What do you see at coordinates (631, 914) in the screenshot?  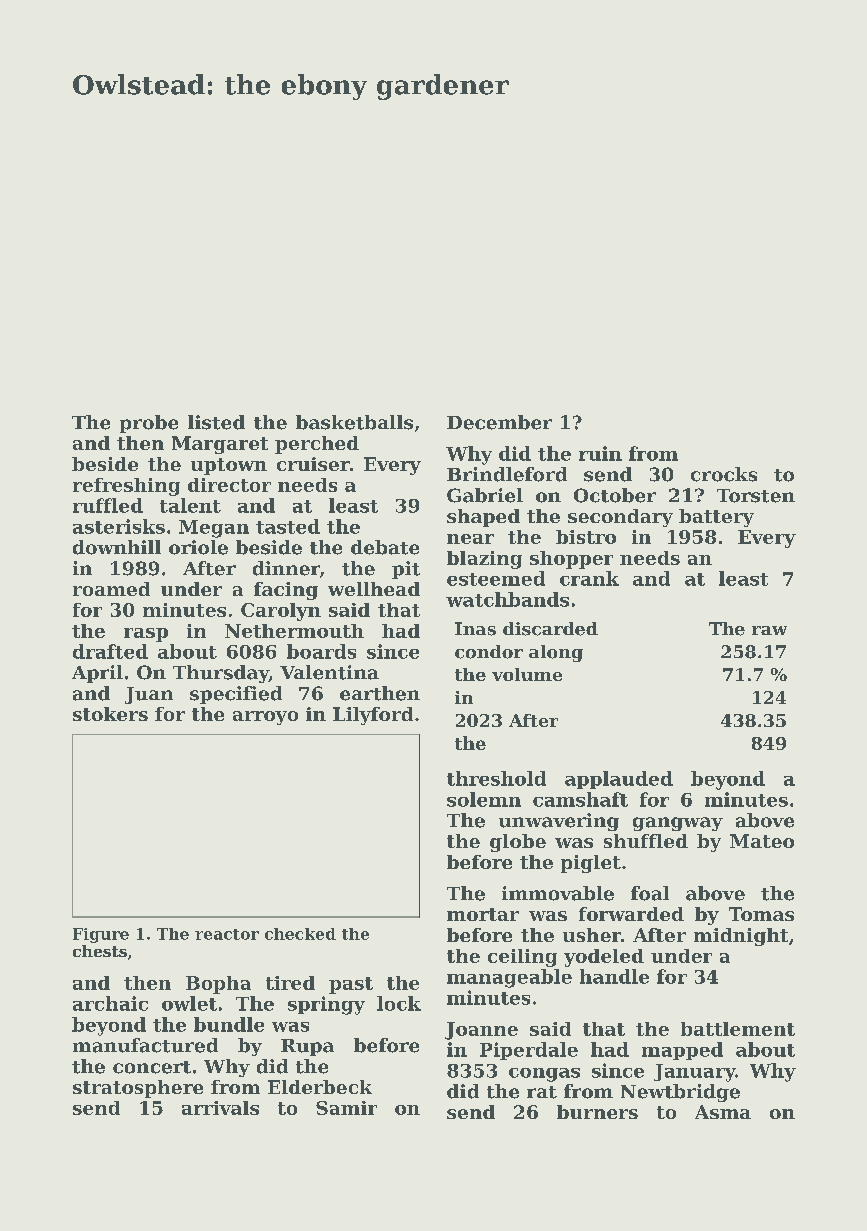 I see `forwarded` at bounding box center [631, 914].
